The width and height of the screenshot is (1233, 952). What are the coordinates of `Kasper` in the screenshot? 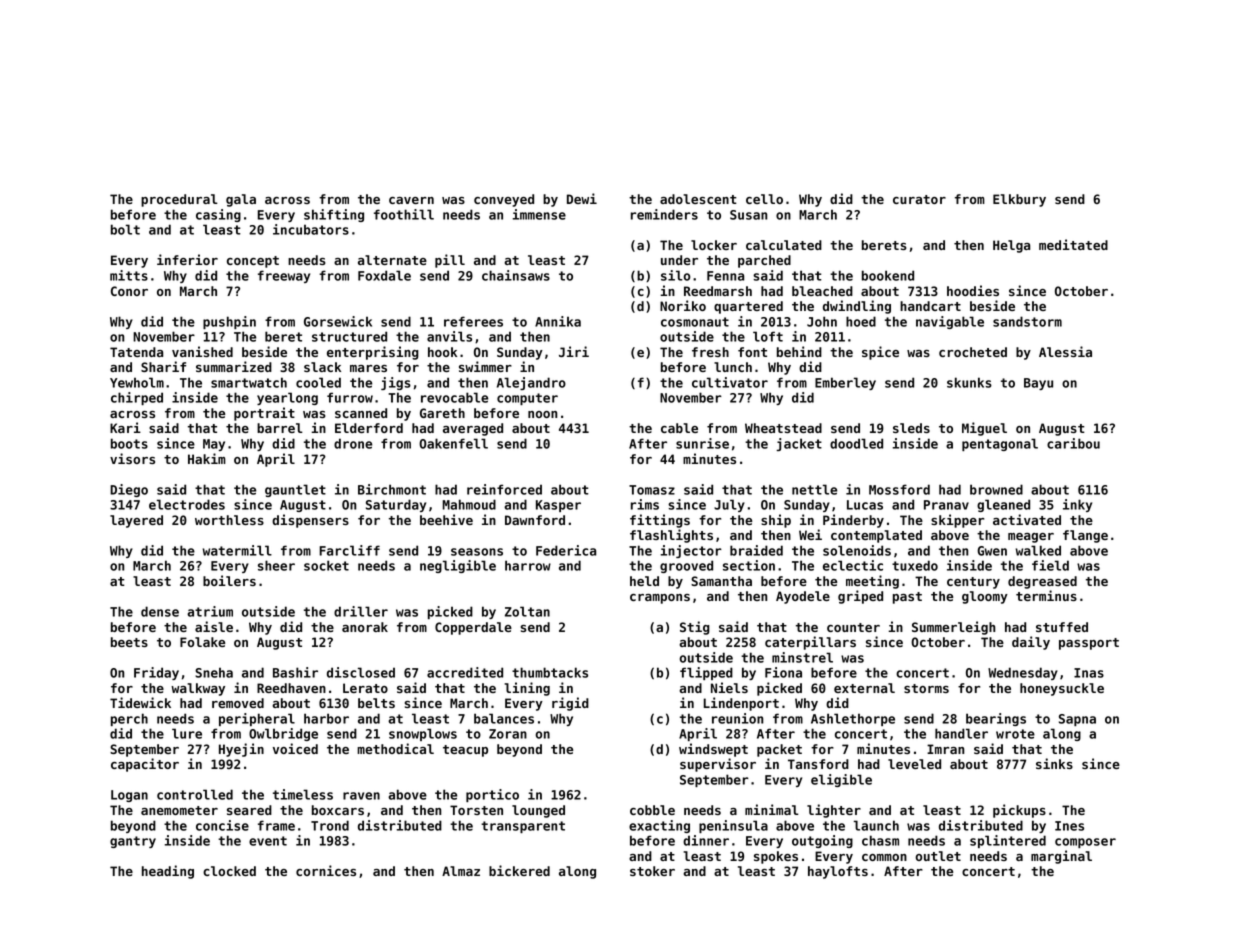 It's located at (558, 506).
